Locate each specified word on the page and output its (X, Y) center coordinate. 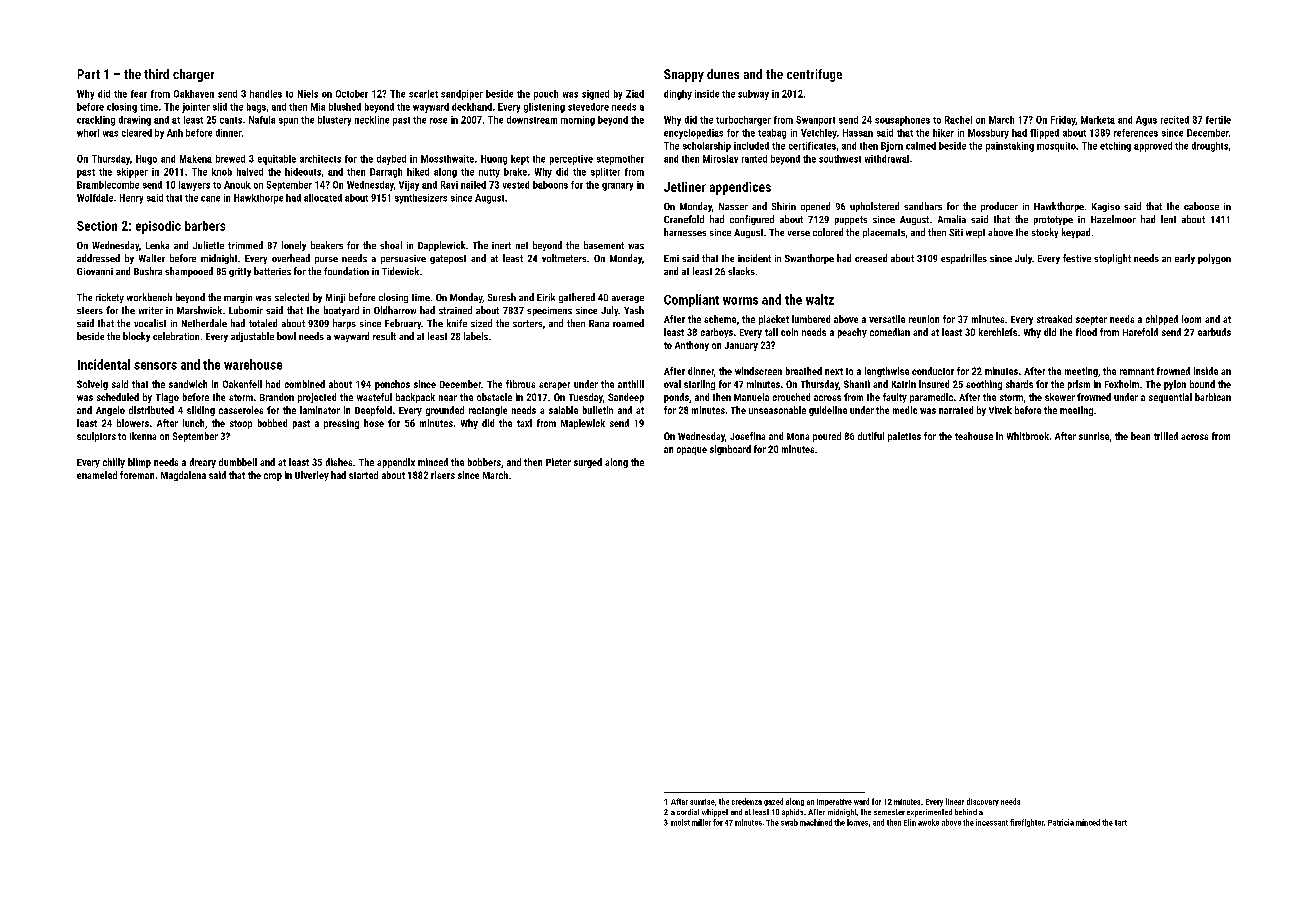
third (156, 74)
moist (680, 822)
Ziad (635, 94)
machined (816, 822)
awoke (928, 822)
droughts (1210, 147)
